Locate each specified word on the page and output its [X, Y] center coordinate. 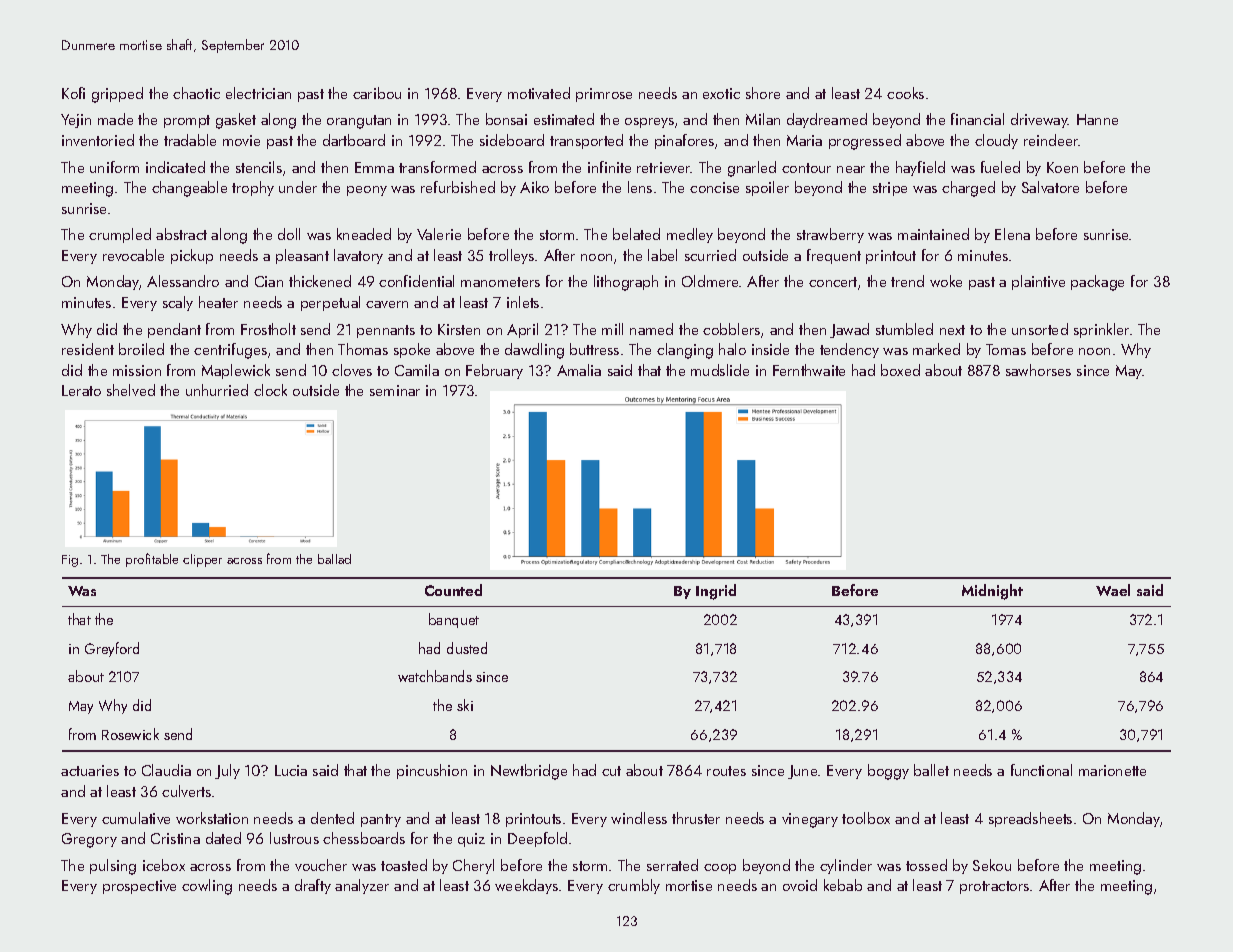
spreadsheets [1030, 819]
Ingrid [716, 592]
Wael [1113, 590]
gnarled [752, 169]
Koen [1062, 167]
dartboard [354, 140]
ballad [334, 559]
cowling [207, 887]
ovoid [800, 885]
